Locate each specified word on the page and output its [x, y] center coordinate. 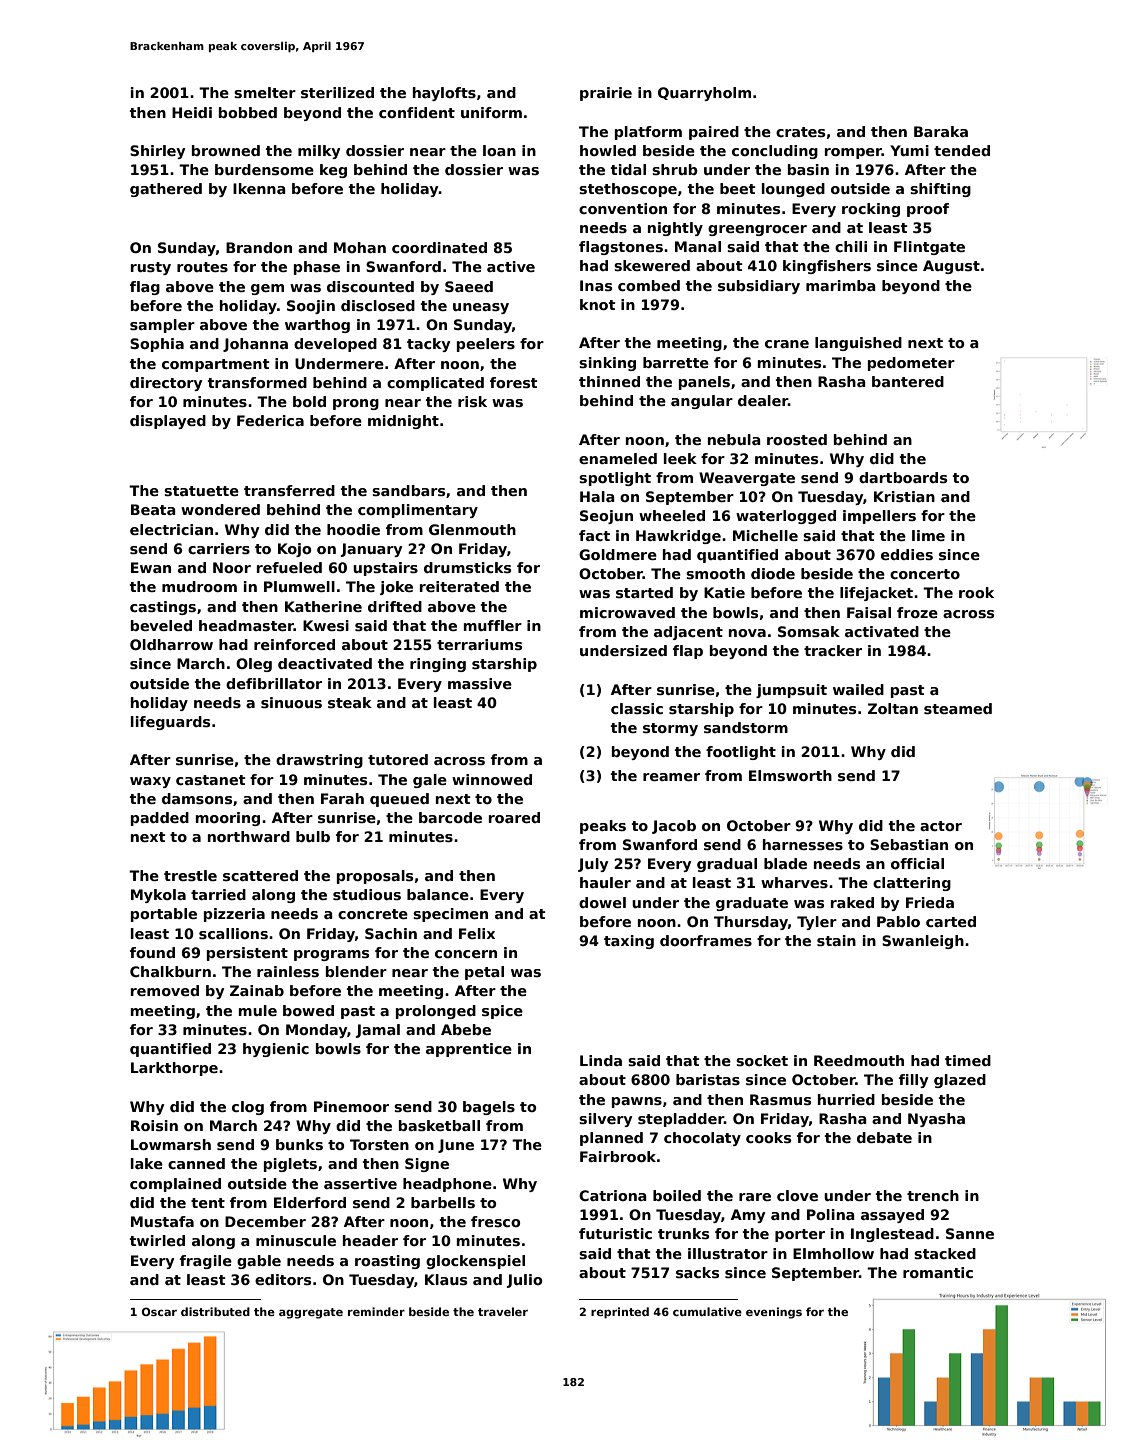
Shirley [157, 152]
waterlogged [786, 517]
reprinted [620, 1313]
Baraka [941, 131]
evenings [774, 1313]
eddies [907, 554]
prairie [606, 94]
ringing [438, 665]
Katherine [323, 606]
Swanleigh [923, 942]
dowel [602, 902]
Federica [270, 420]
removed [165, 990]
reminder [376, 1311]
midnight [403, 422]
